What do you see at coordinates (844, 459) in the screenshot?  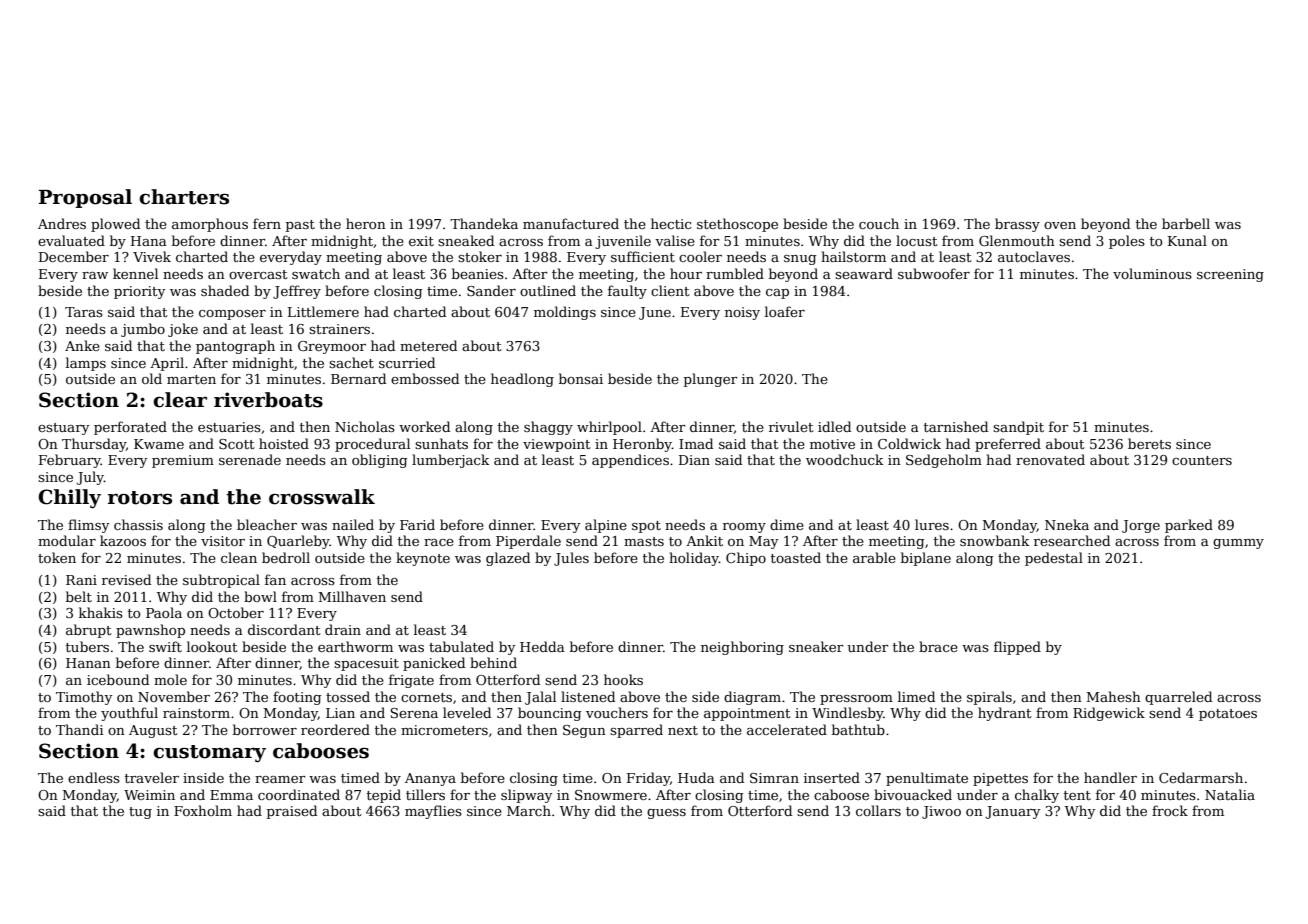 I see `woodchuck` at bounding box center [844, 459].
